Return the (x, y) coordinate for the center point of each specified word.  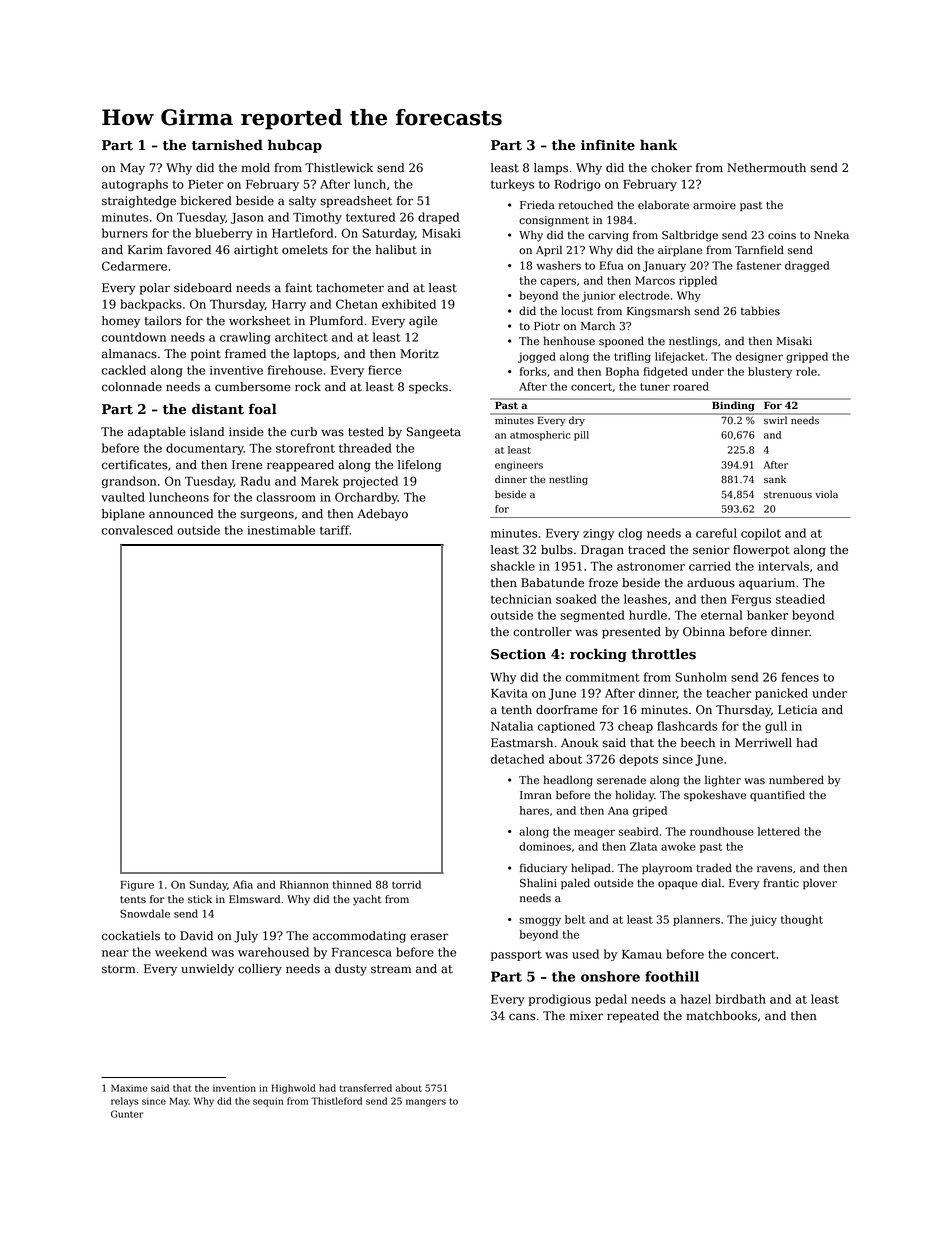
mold (255, 168)
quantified (777, 796)
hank (658, 144)
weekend (181, 952)
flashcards (687, 726)
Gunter (127, 1114)
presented (631, 633)
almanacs (129, 354)
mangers (426, 1103)
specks (428, 388)
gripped (807, 357)
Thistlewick (339, 168)
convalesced (137, 530)
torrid (406, 884)
